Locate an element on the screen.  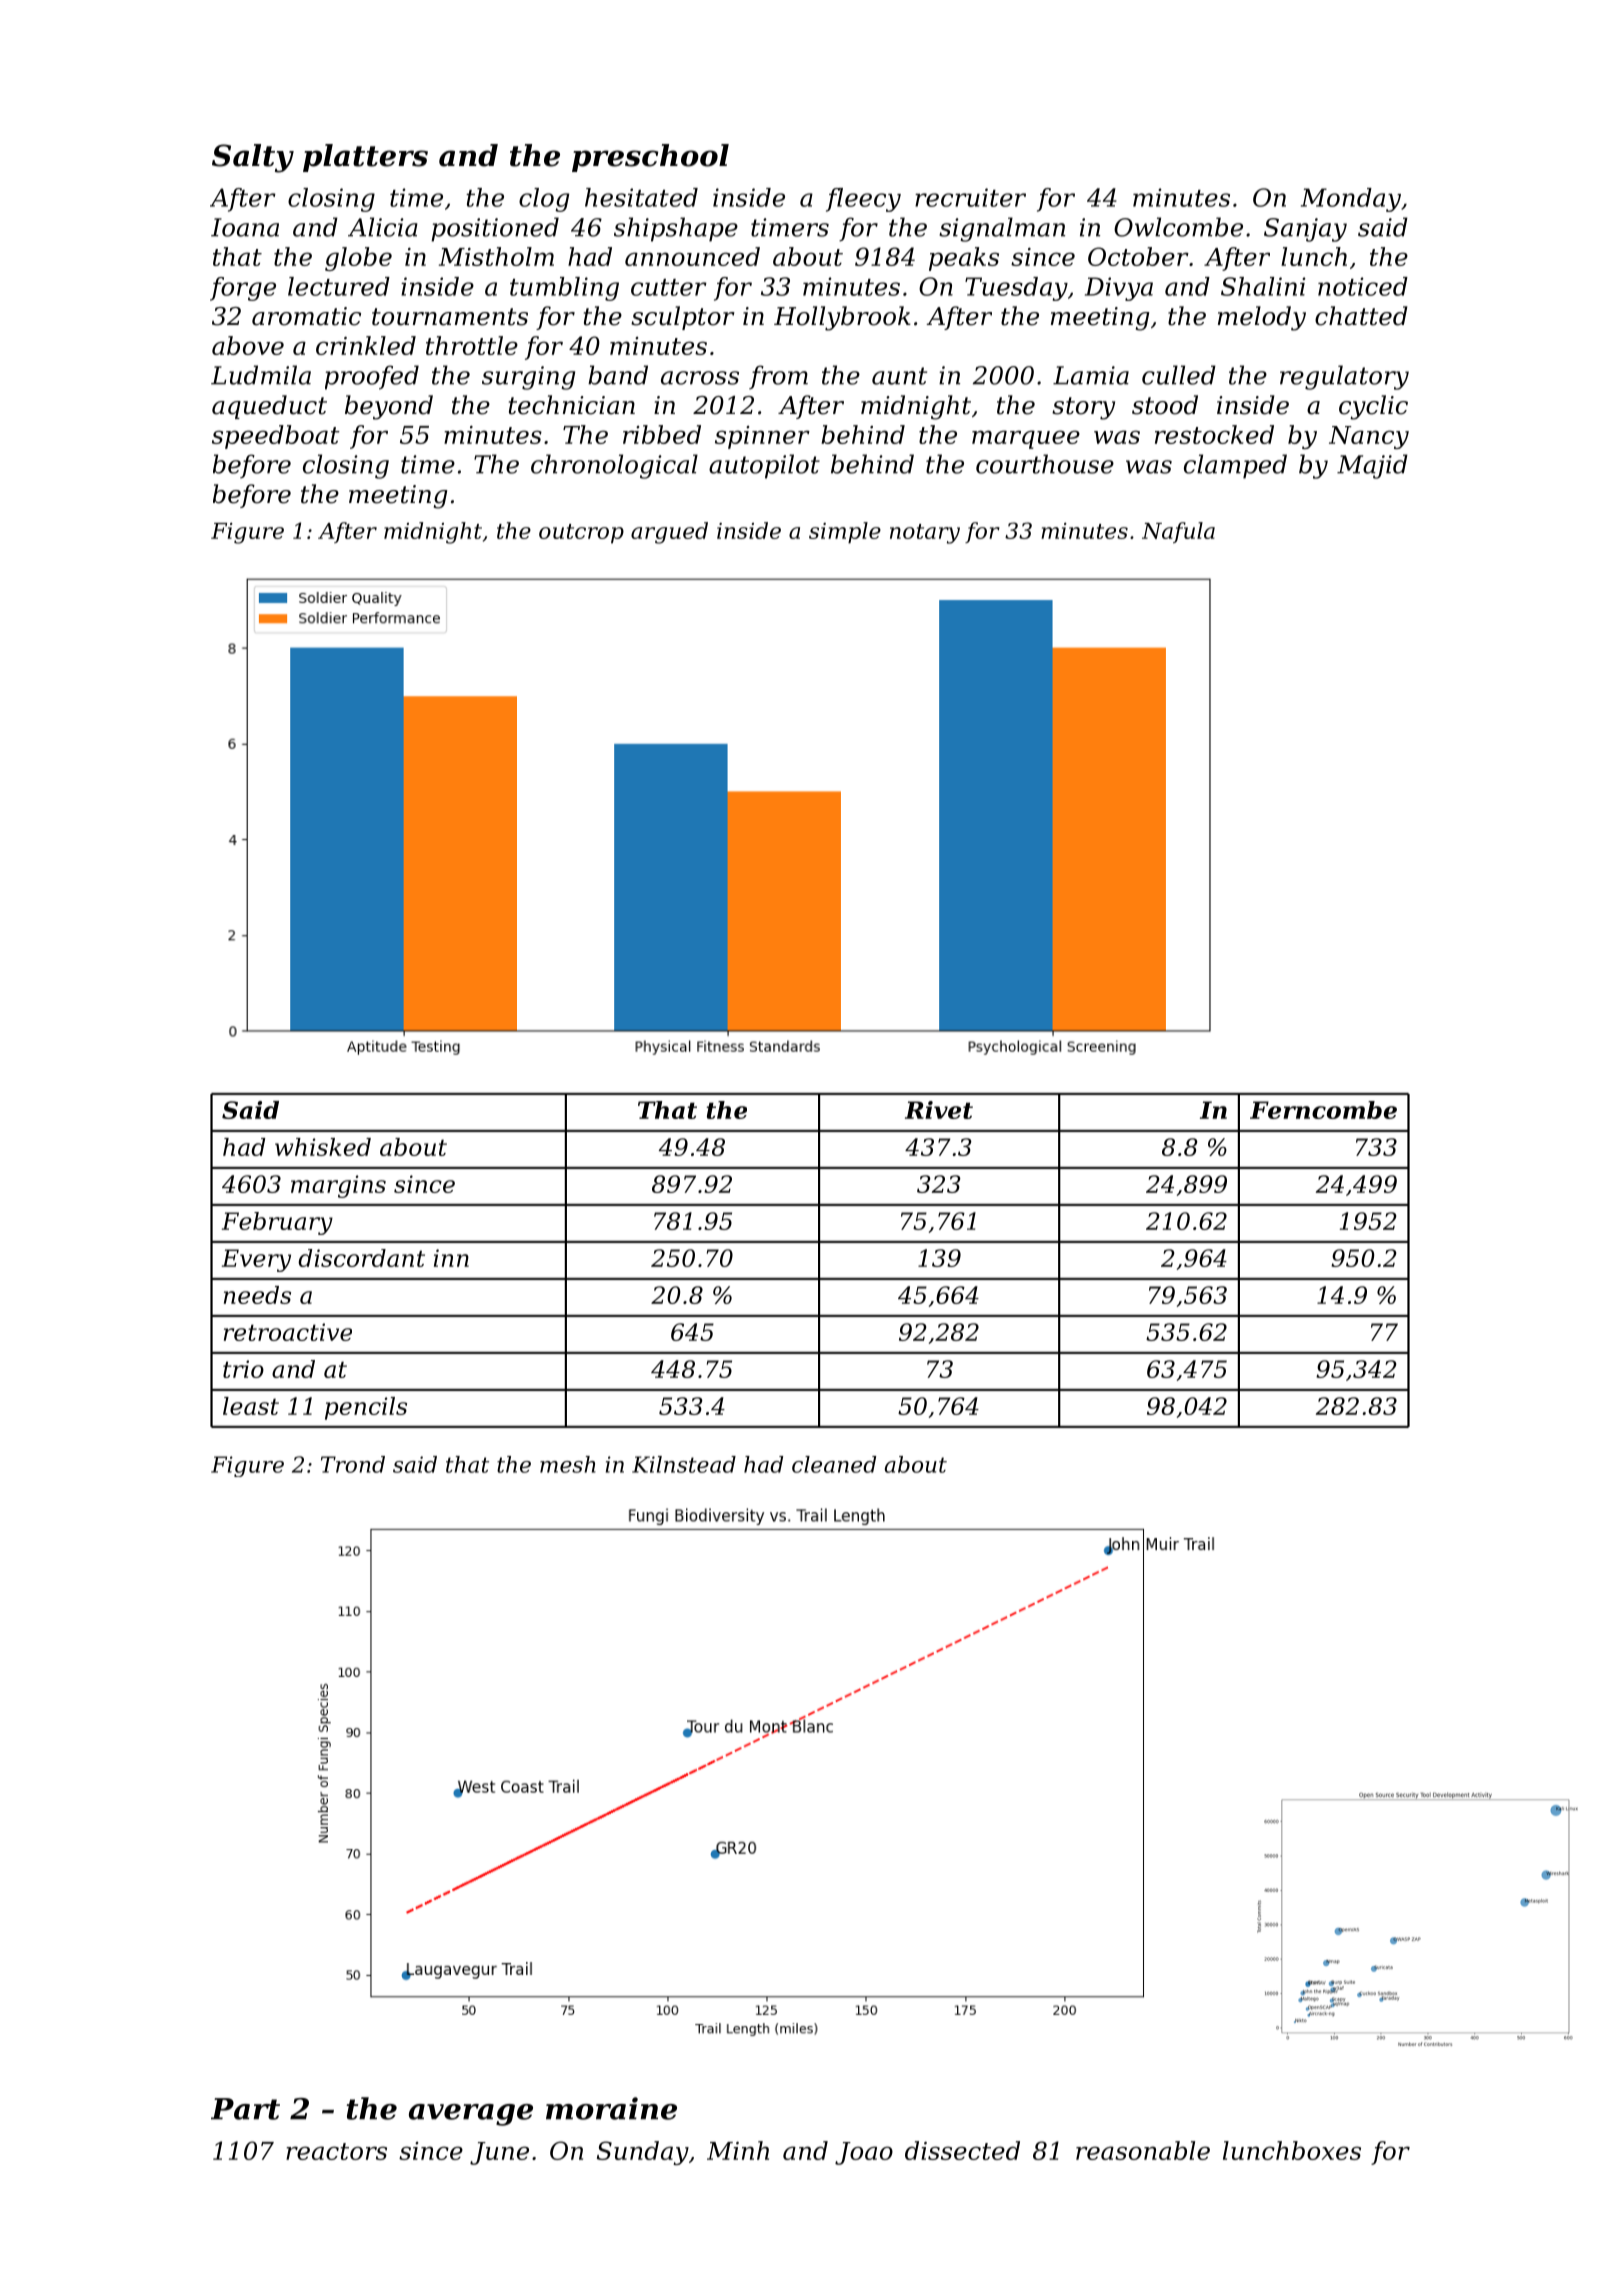
recruiter is located at coordinates (970, 197).
